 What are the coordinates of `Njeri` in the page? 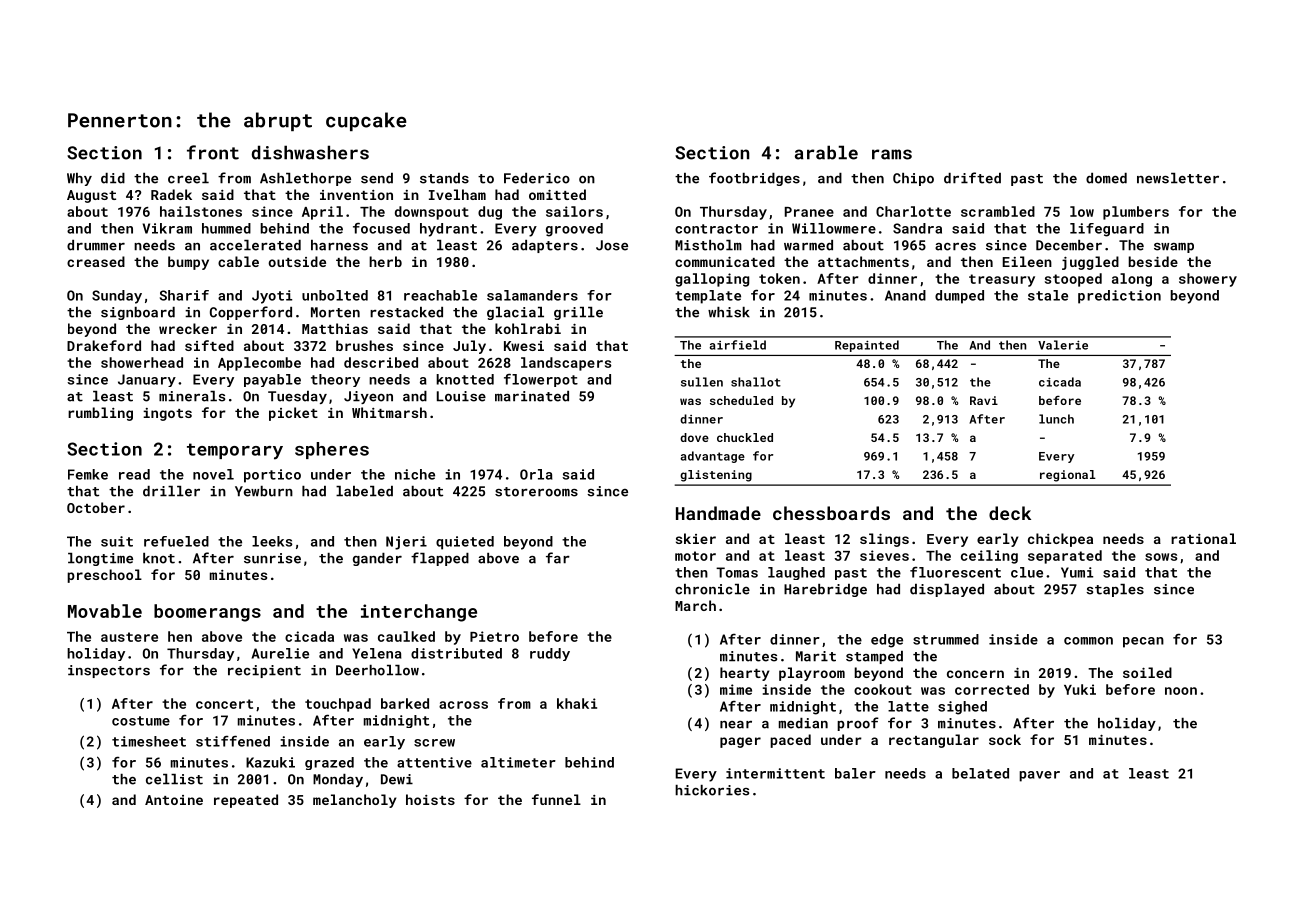 It's located at (406, 543).
